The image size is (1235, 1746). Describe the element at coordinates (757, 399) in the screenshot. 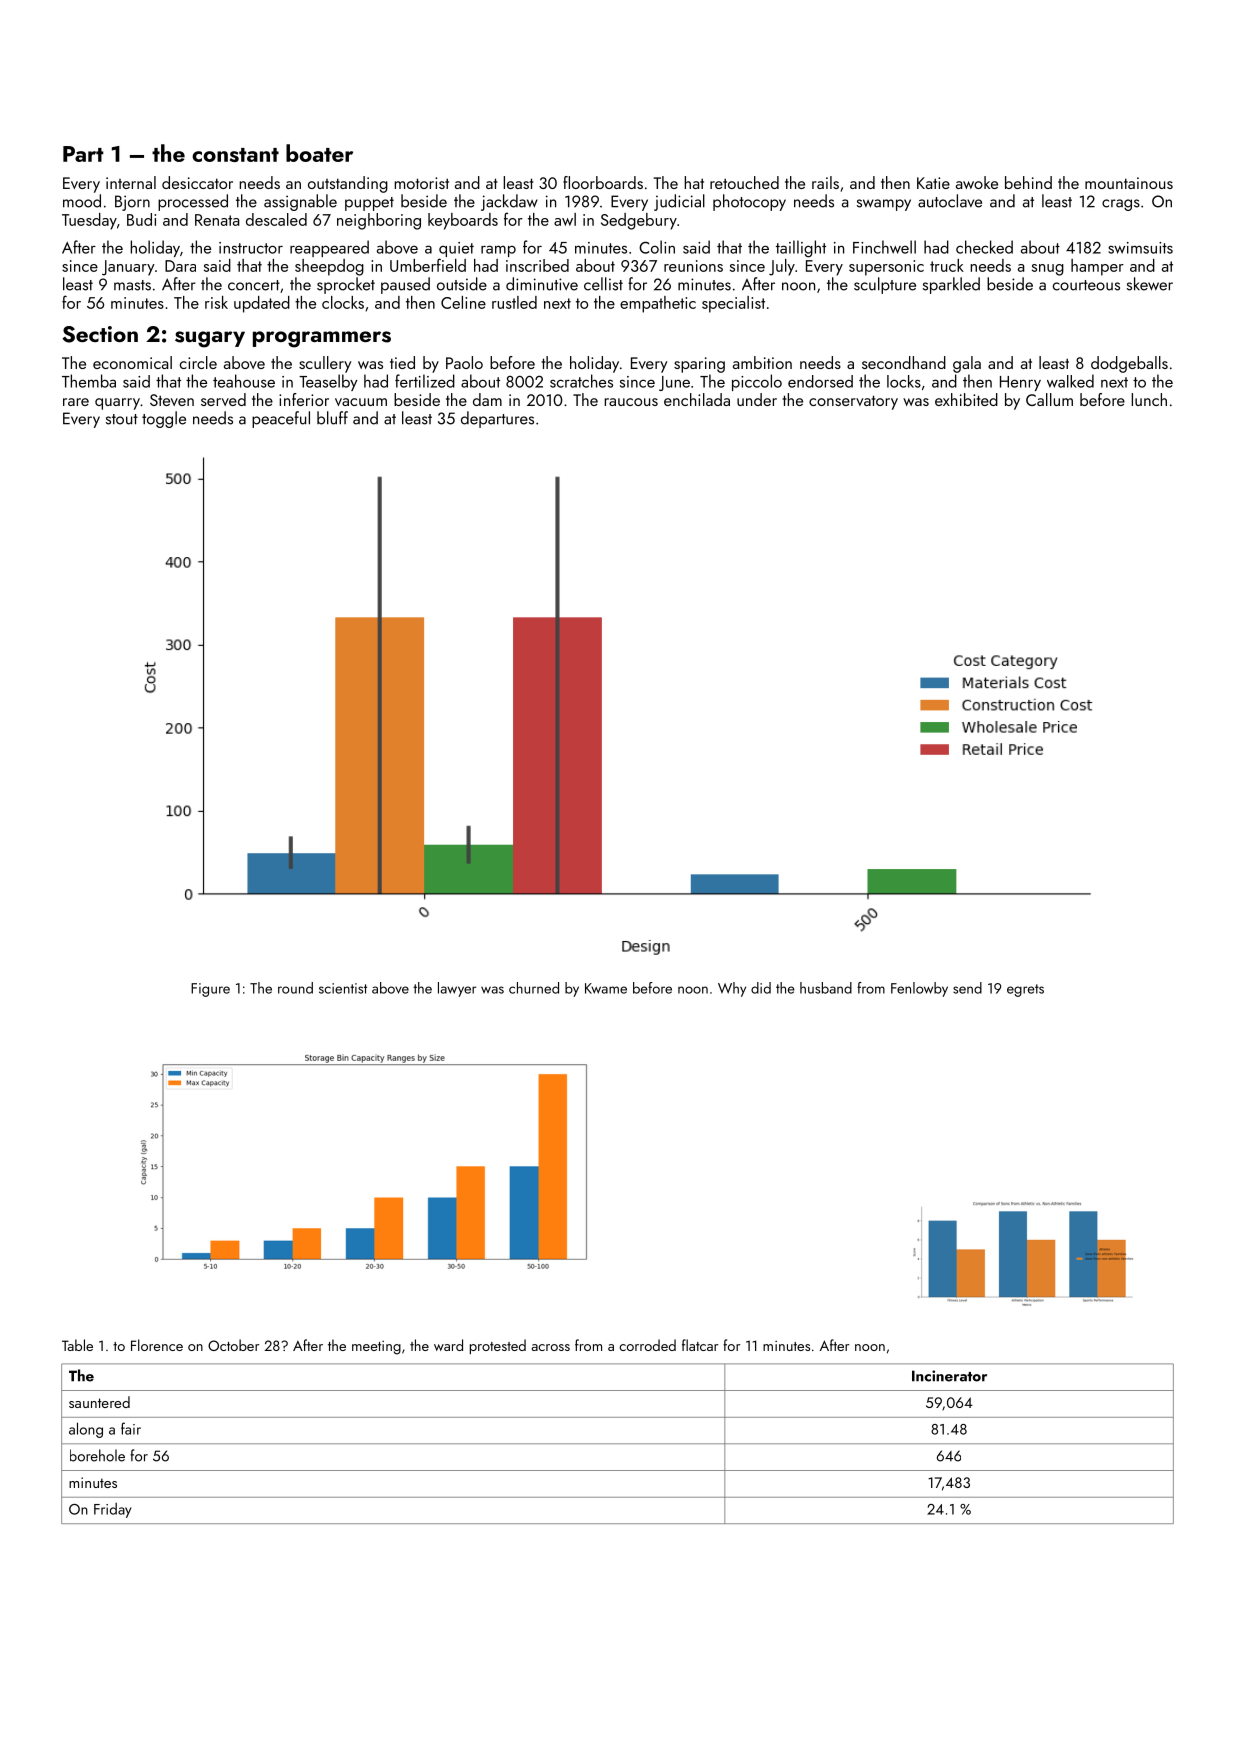

I see `under` at that location.
